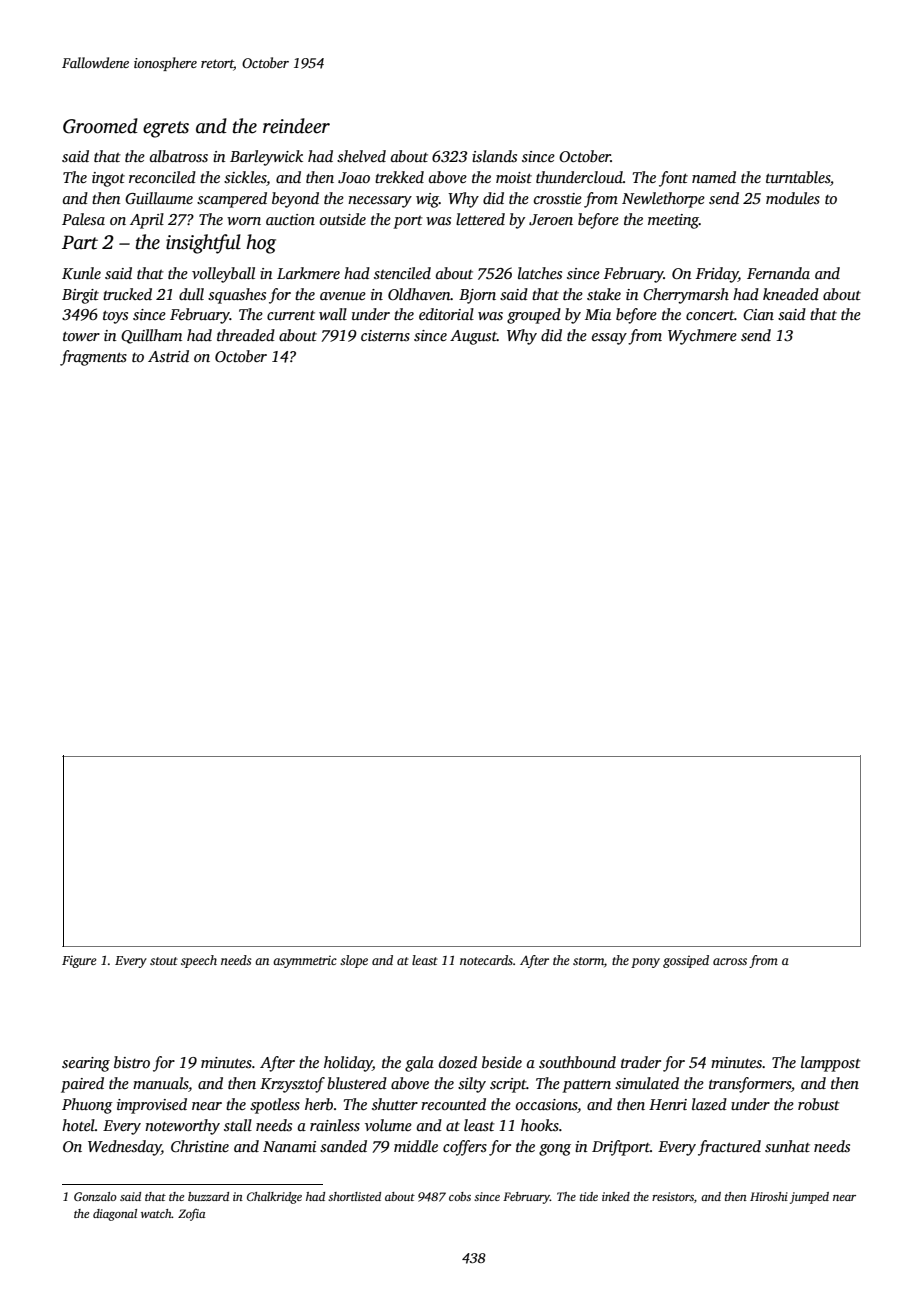 This image has height=1308, width=924. I want to click on trekked, so click(399, 177).
